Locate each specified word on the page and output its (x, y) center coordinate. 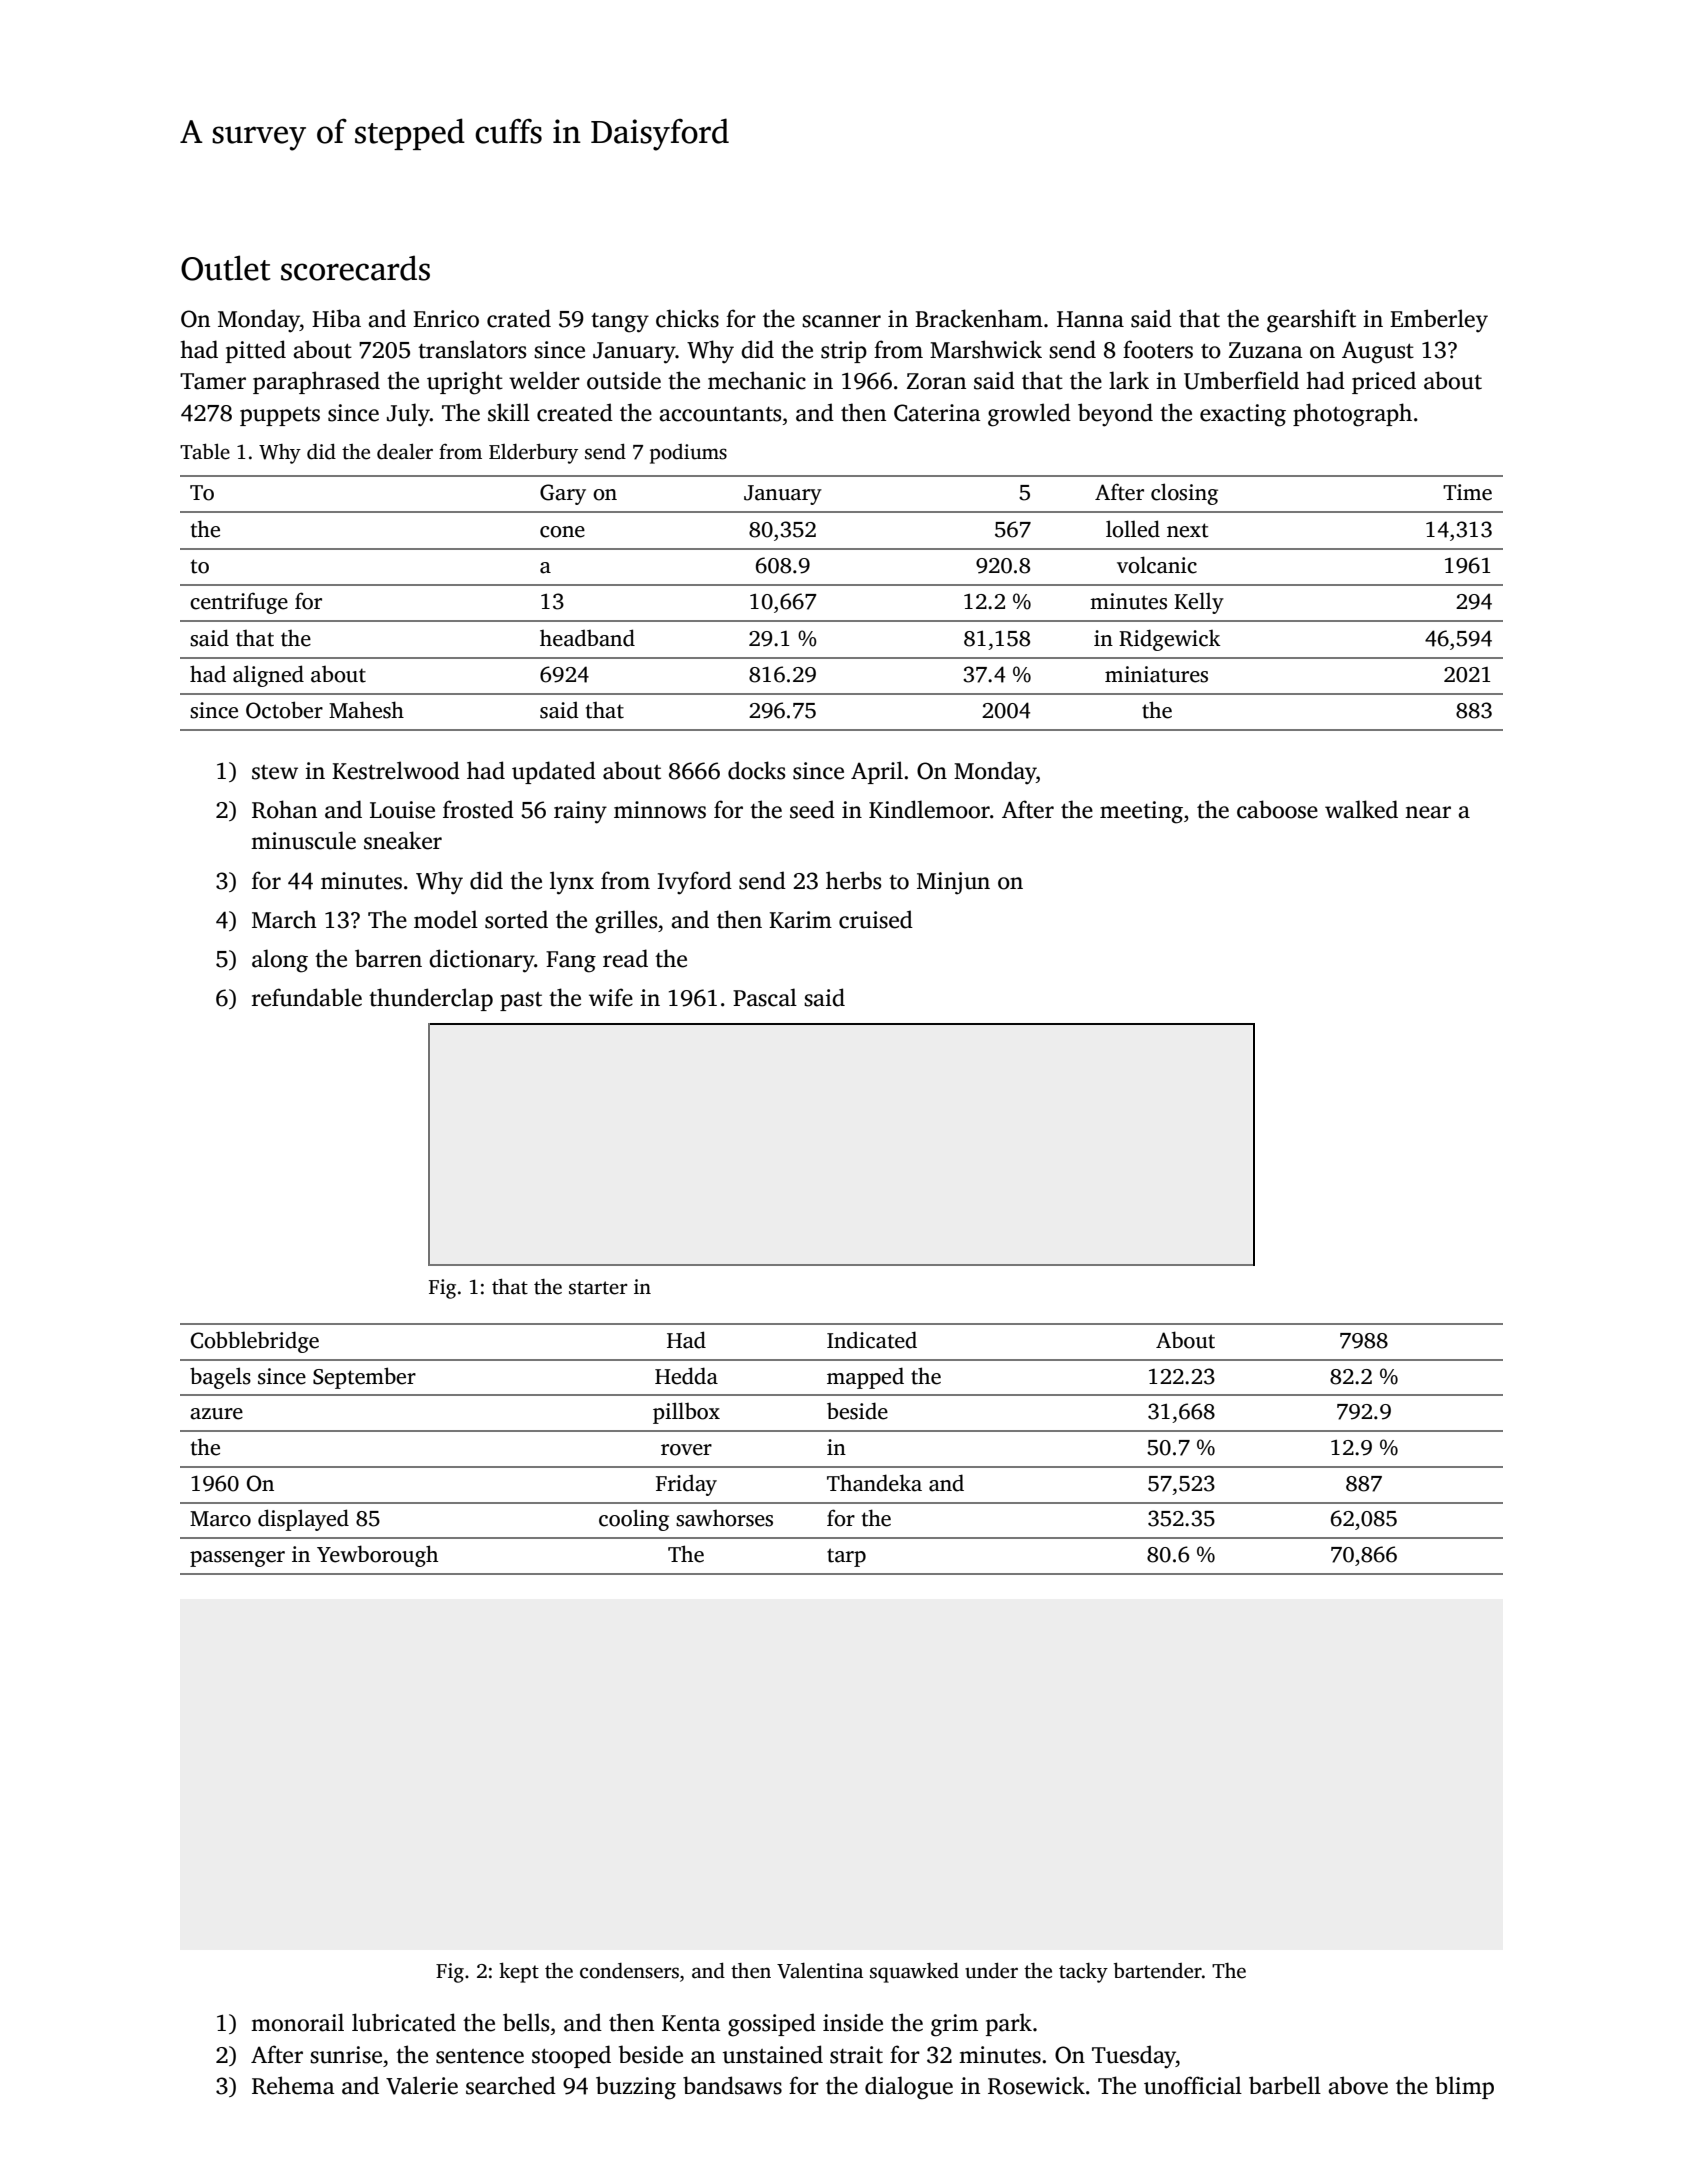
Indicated (872, 1340)
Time (1467, 492)
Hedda (686, 1376)
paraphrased (316, 382)
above (1358, 2085)
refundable (307, 997)
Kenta (691, 2023)
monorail (297, 2022)
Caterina (937, 413)
